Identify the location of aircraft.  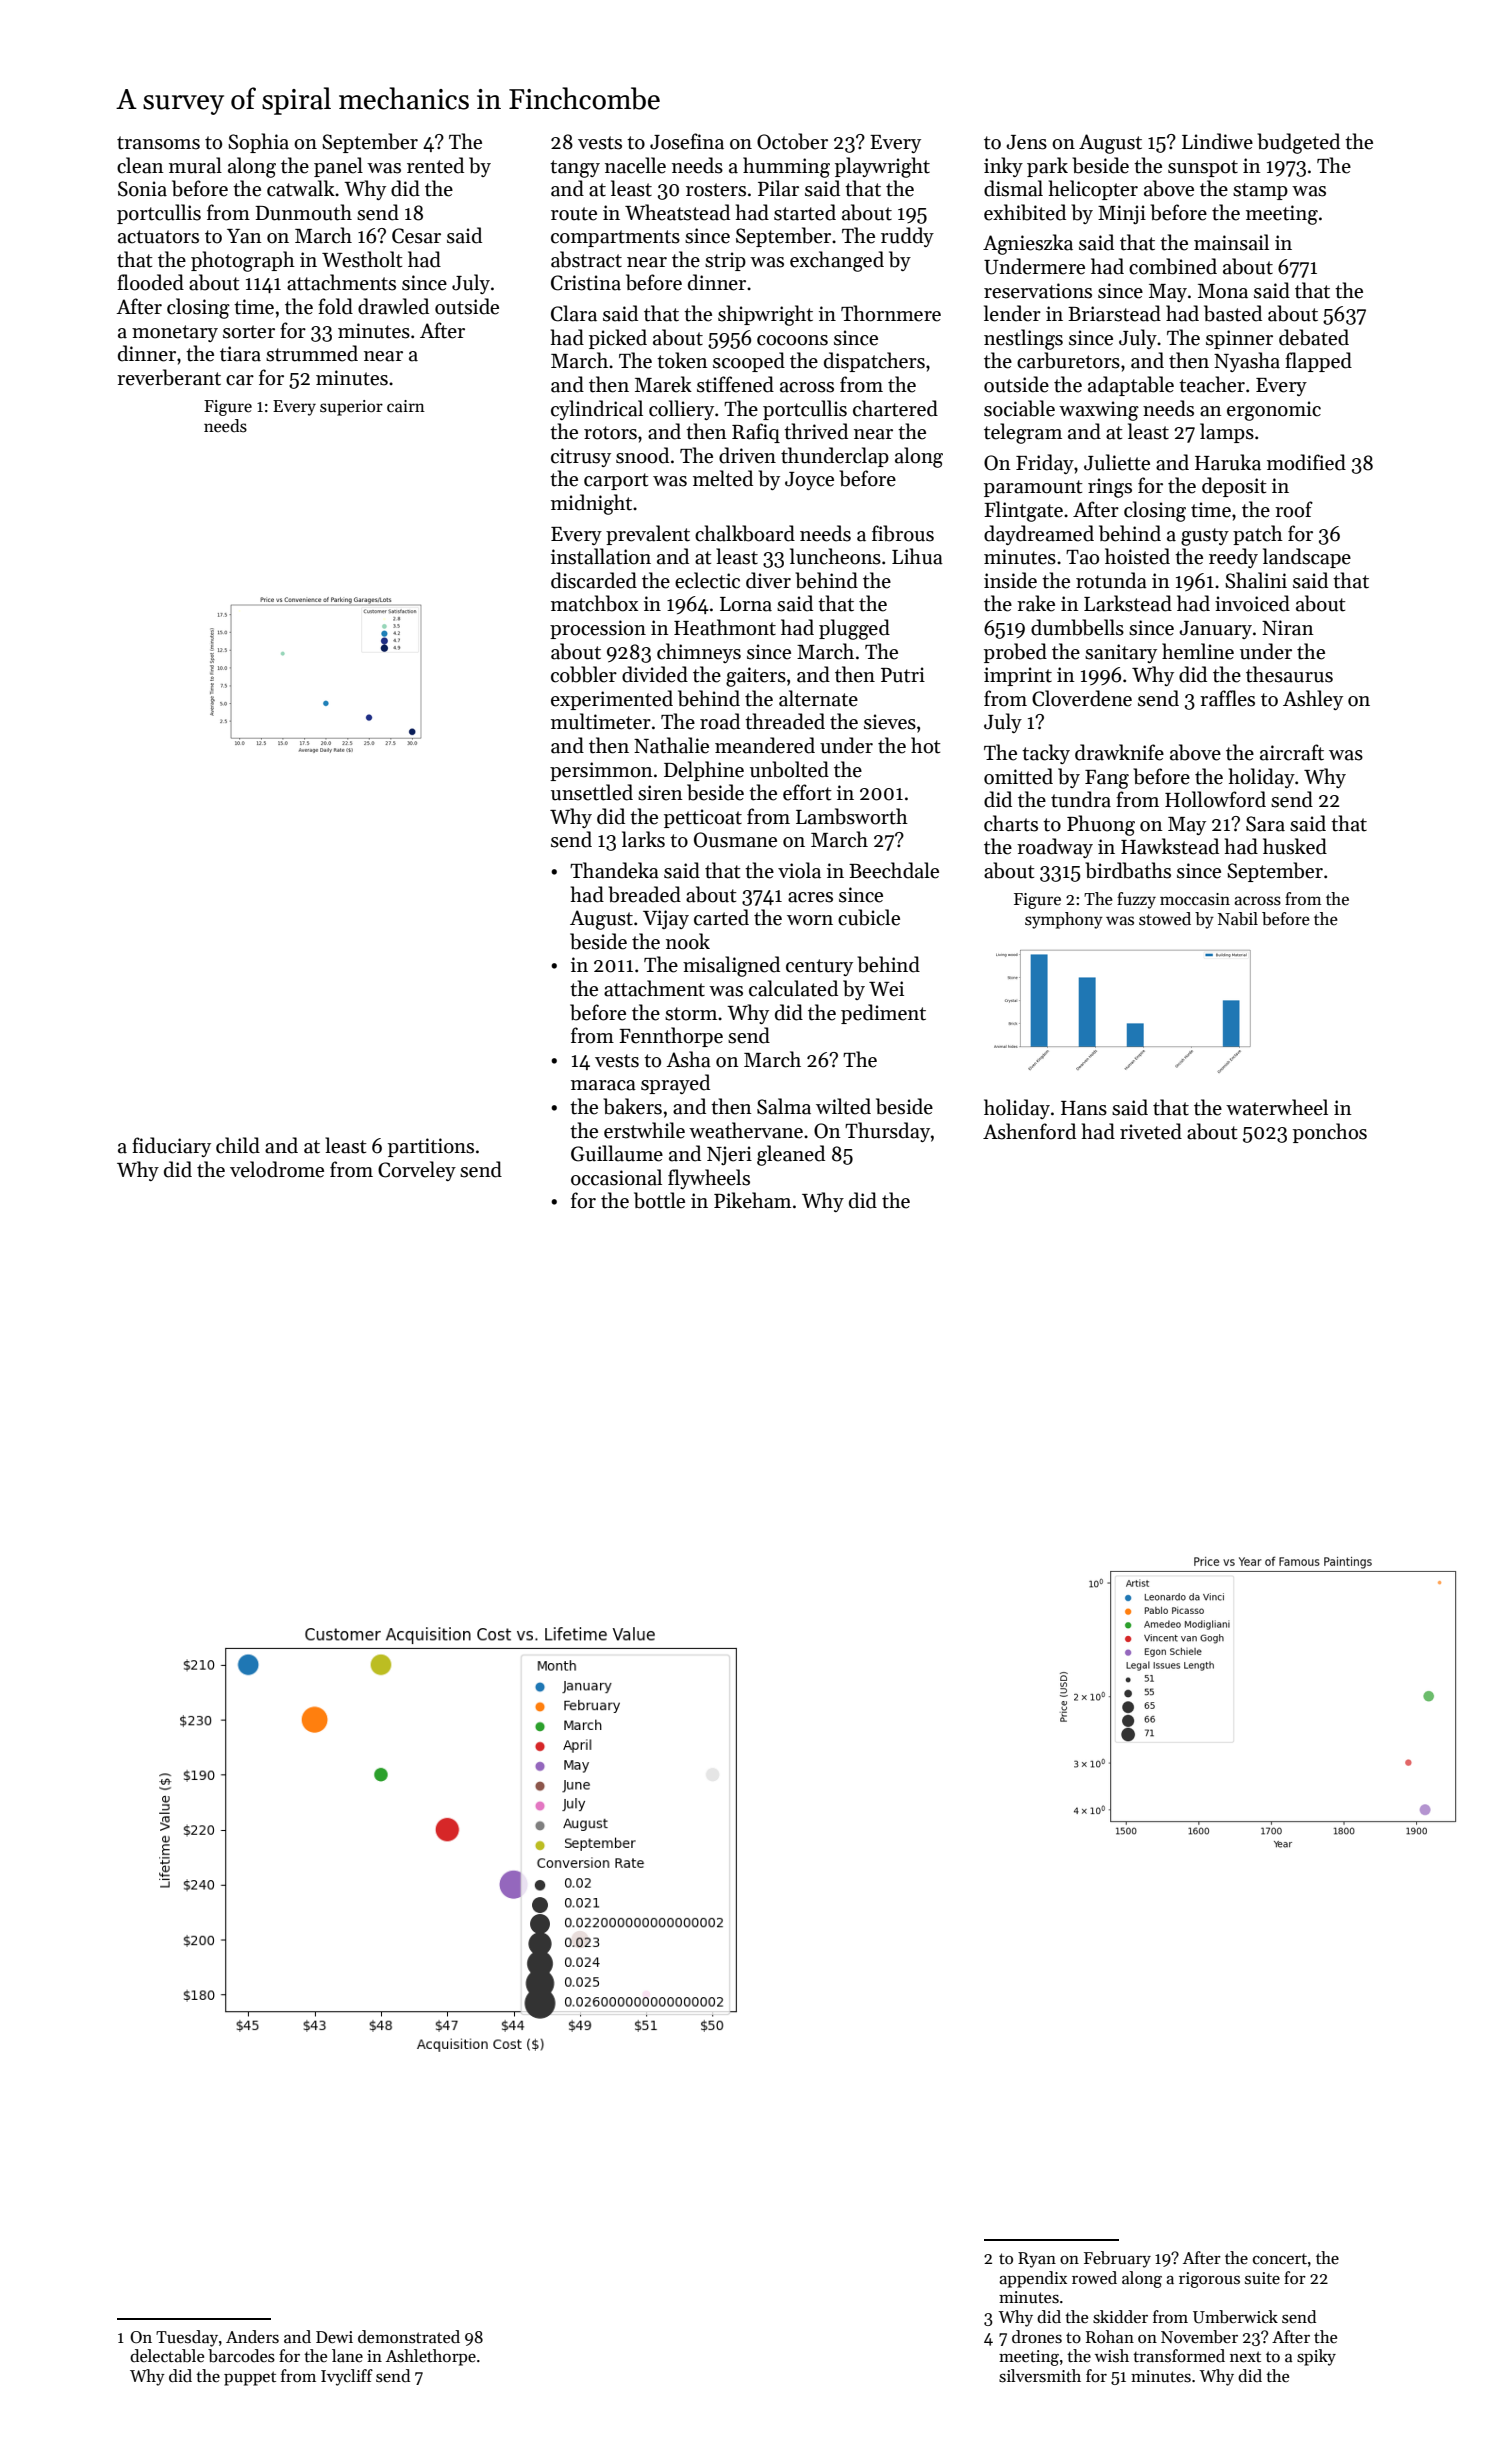
(1292, 752).
